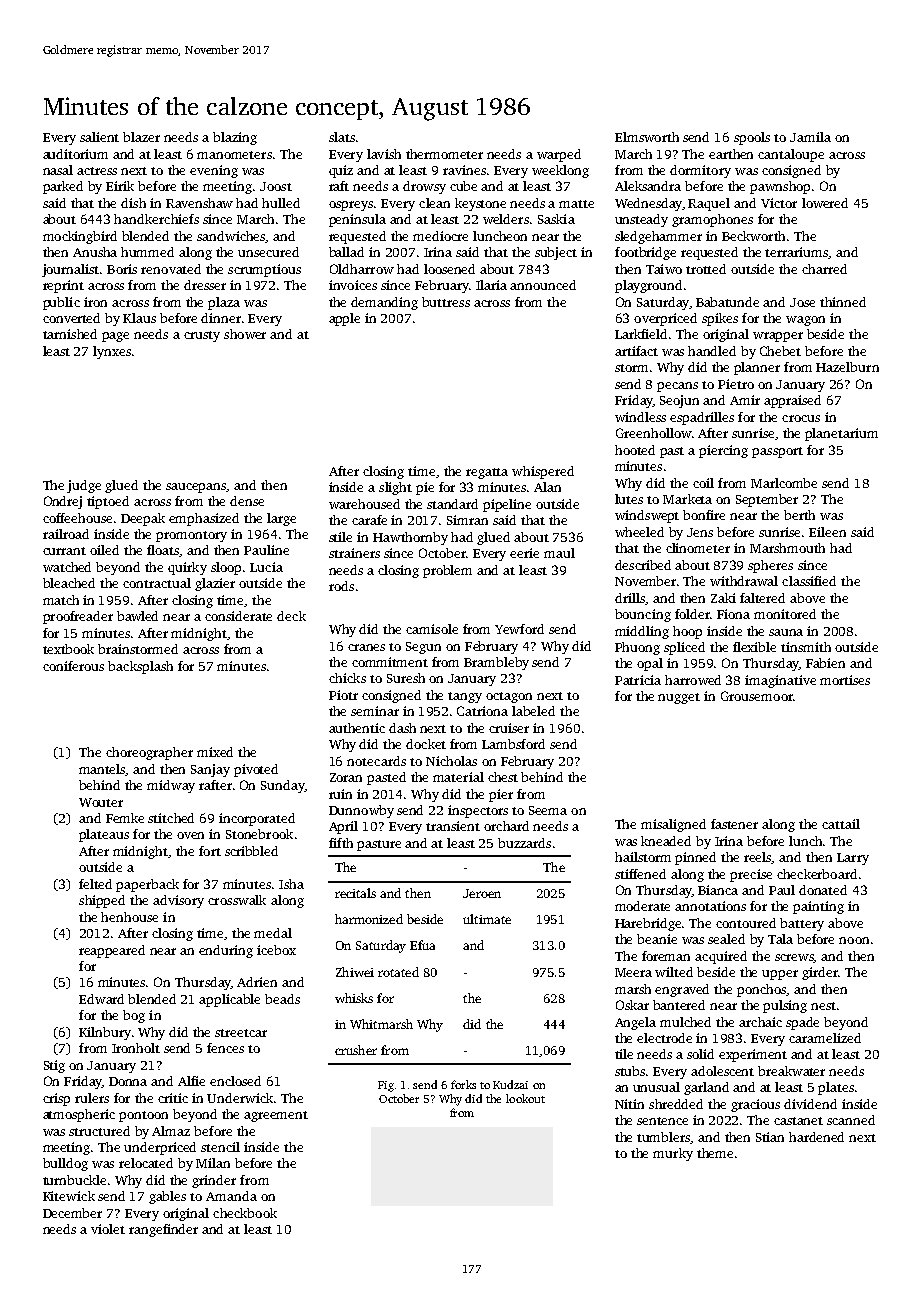 This page has width=924, height=1308. Describe the element at coordinates (806, 647) in the page. I see `tinsmith` at that location.
